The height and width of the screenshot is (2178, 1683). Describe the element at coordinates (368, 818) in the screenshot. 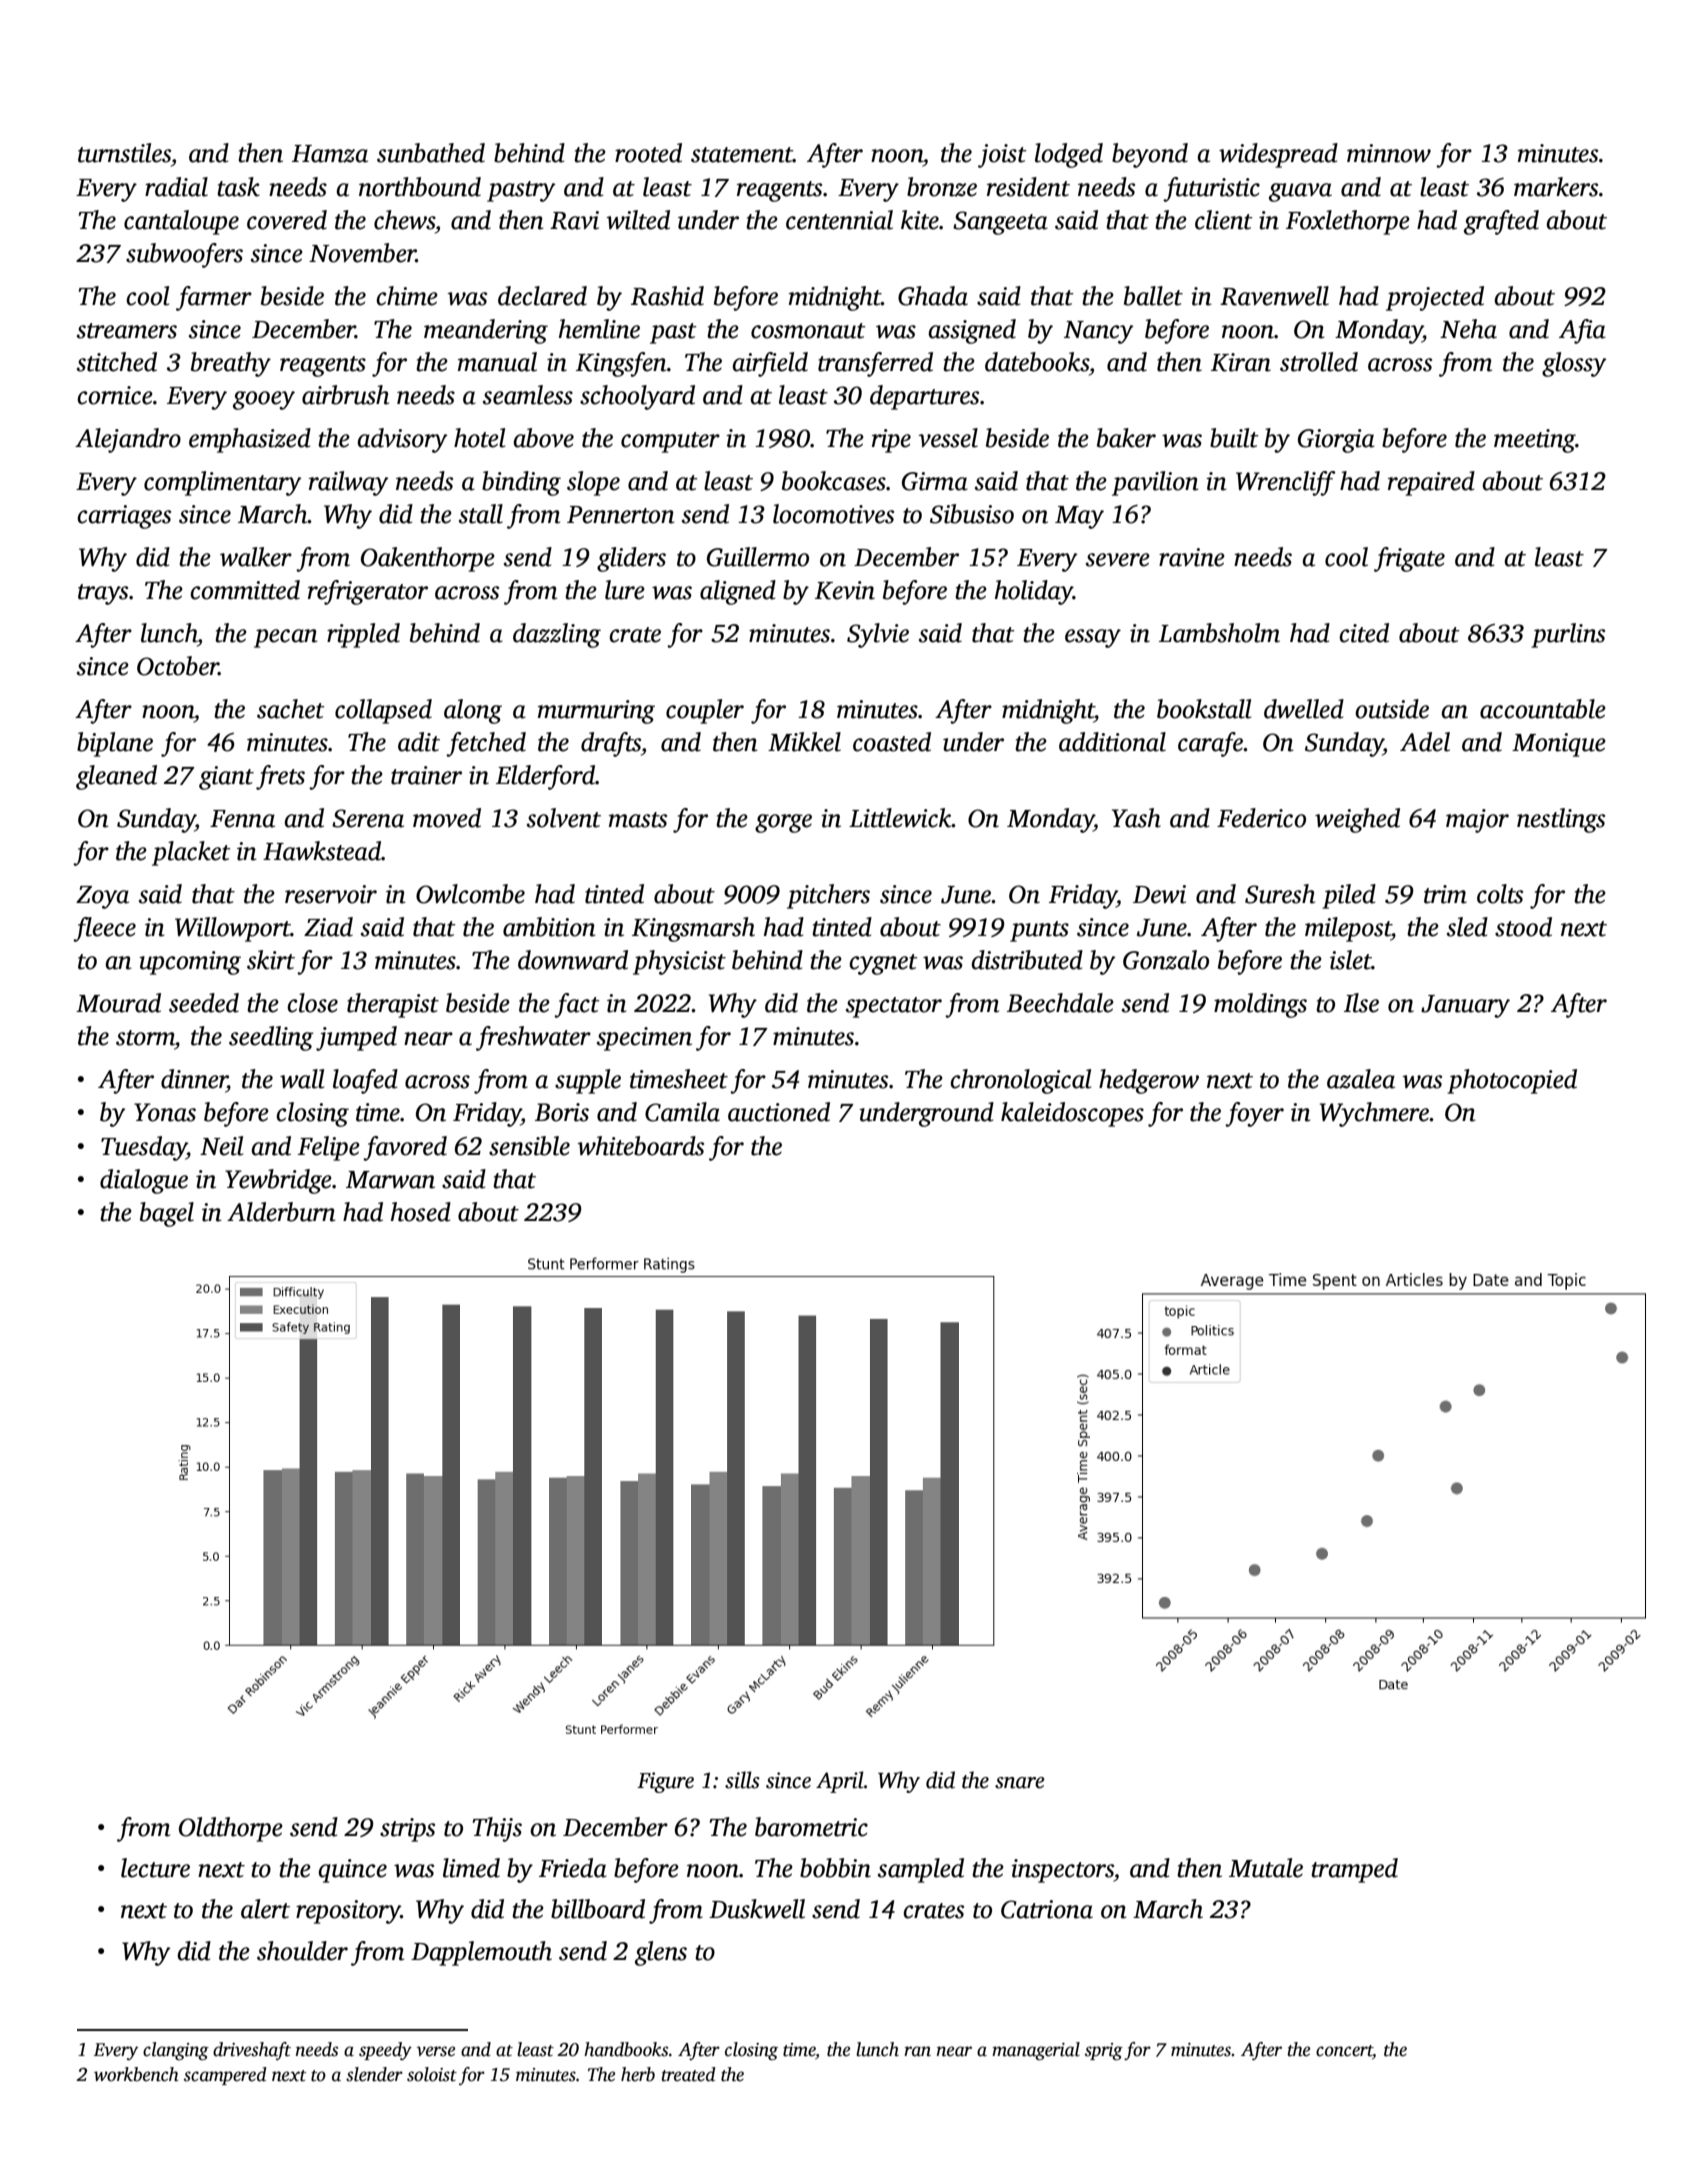

I see `Serena` at that location.
